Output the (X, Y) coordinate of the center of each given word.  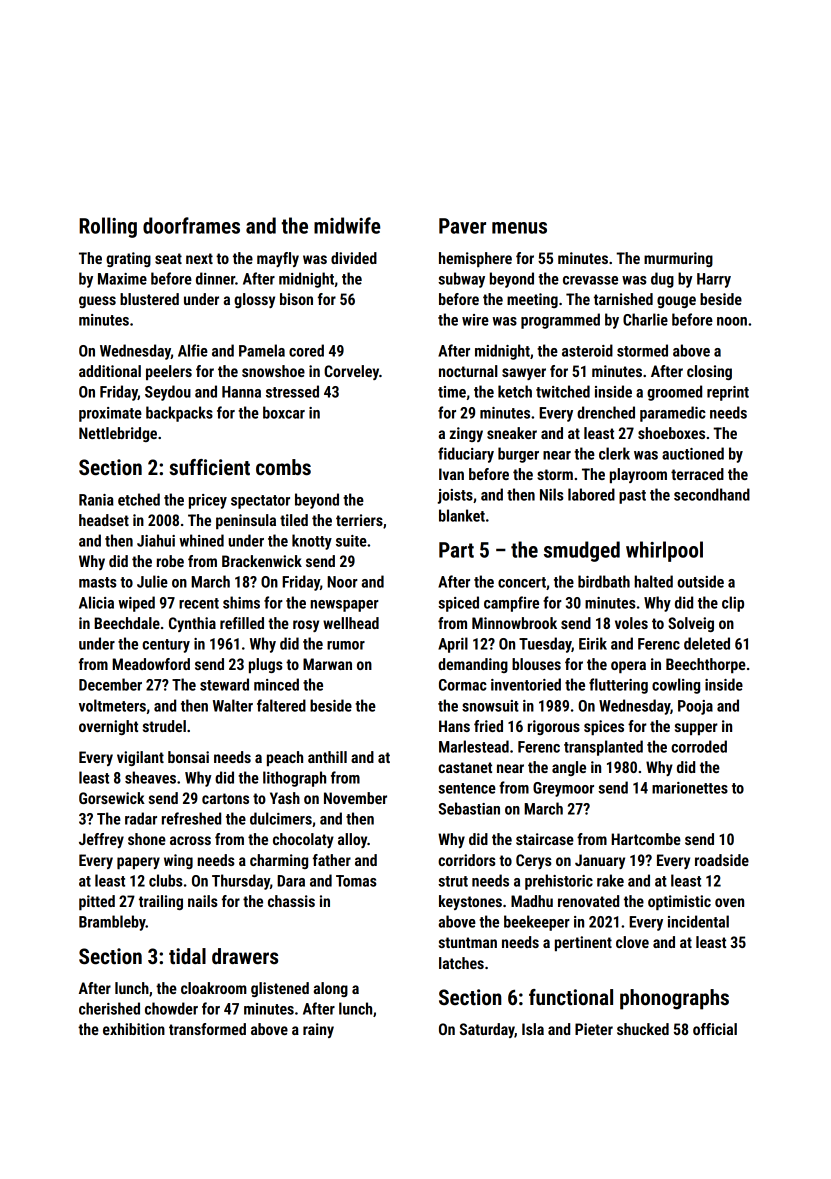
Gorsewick (112, 798)
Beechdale (127, 623)
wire (475, 320)
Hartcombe (646, 839)
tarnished (623, 299)
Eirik (593, 643)
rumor (346, 645)
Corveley (351, 372)
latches (461, 963)
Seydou (168, 393)
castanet (465, 767)
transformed (207, 1029)
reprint (728, 393)
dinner (215, 278)
